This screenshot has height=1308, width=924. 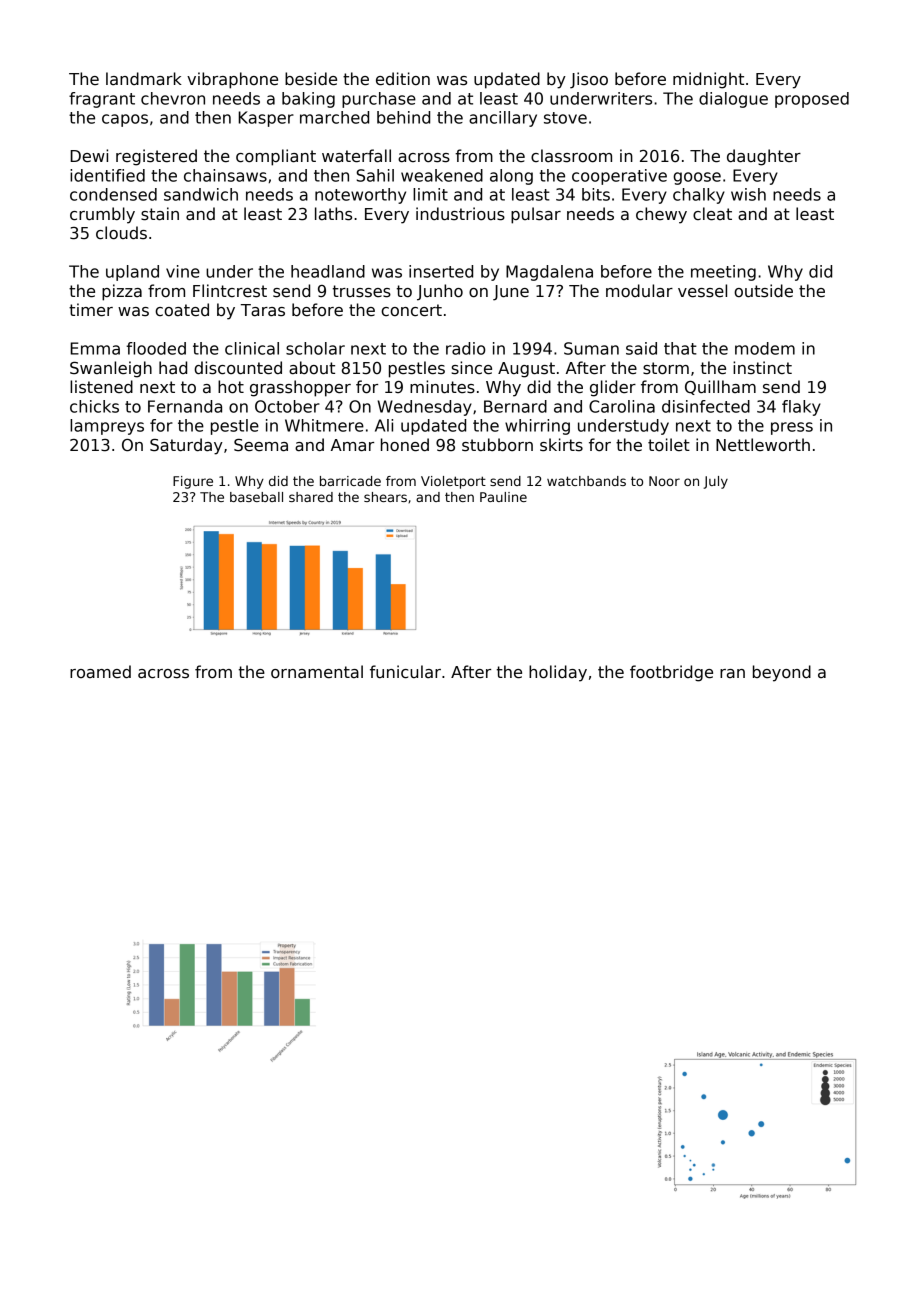 What do you see at coordinates (405, 672) in the screenshot?
I see `funicular` at bounding box center [405, 672].
